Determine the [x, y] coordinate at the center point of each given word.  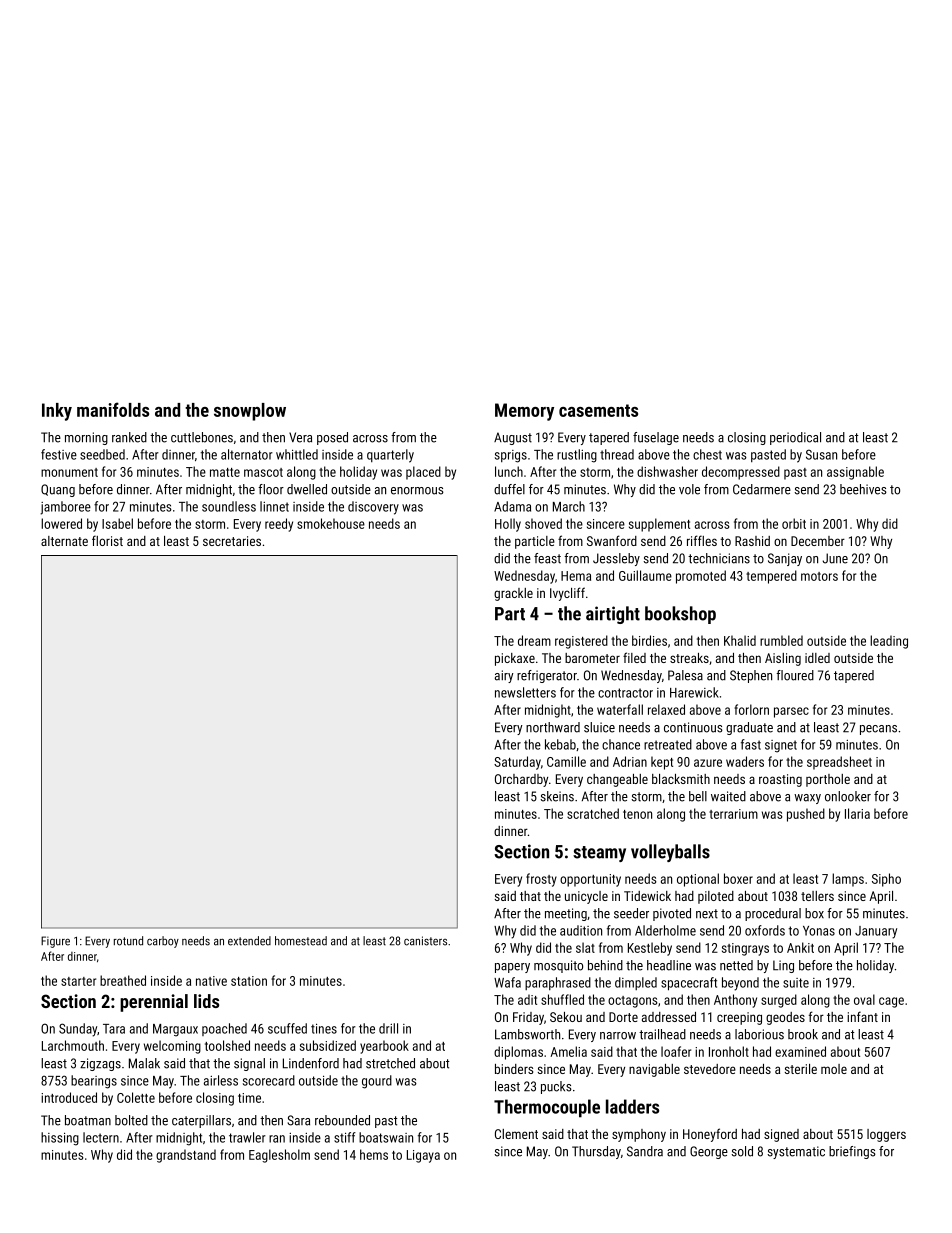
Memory [524, 412]
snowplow [250, 412]
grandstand [186, 1156]
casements [598, 410]
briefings [852, 1152]
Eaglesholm [279, 1156]
